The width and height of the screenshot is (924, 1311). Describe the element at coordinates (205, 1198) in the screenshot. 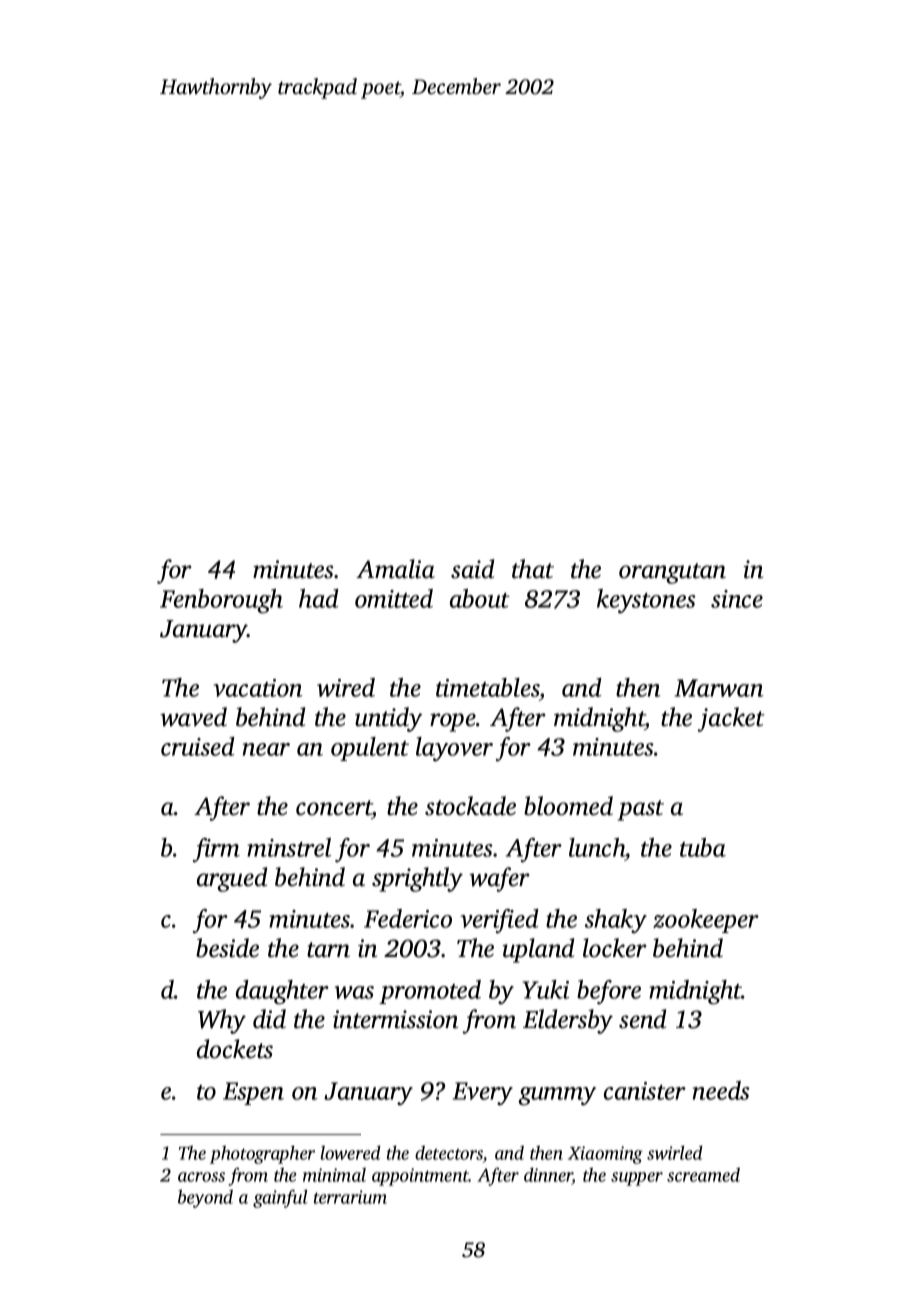

I see `beyond` at that location.
